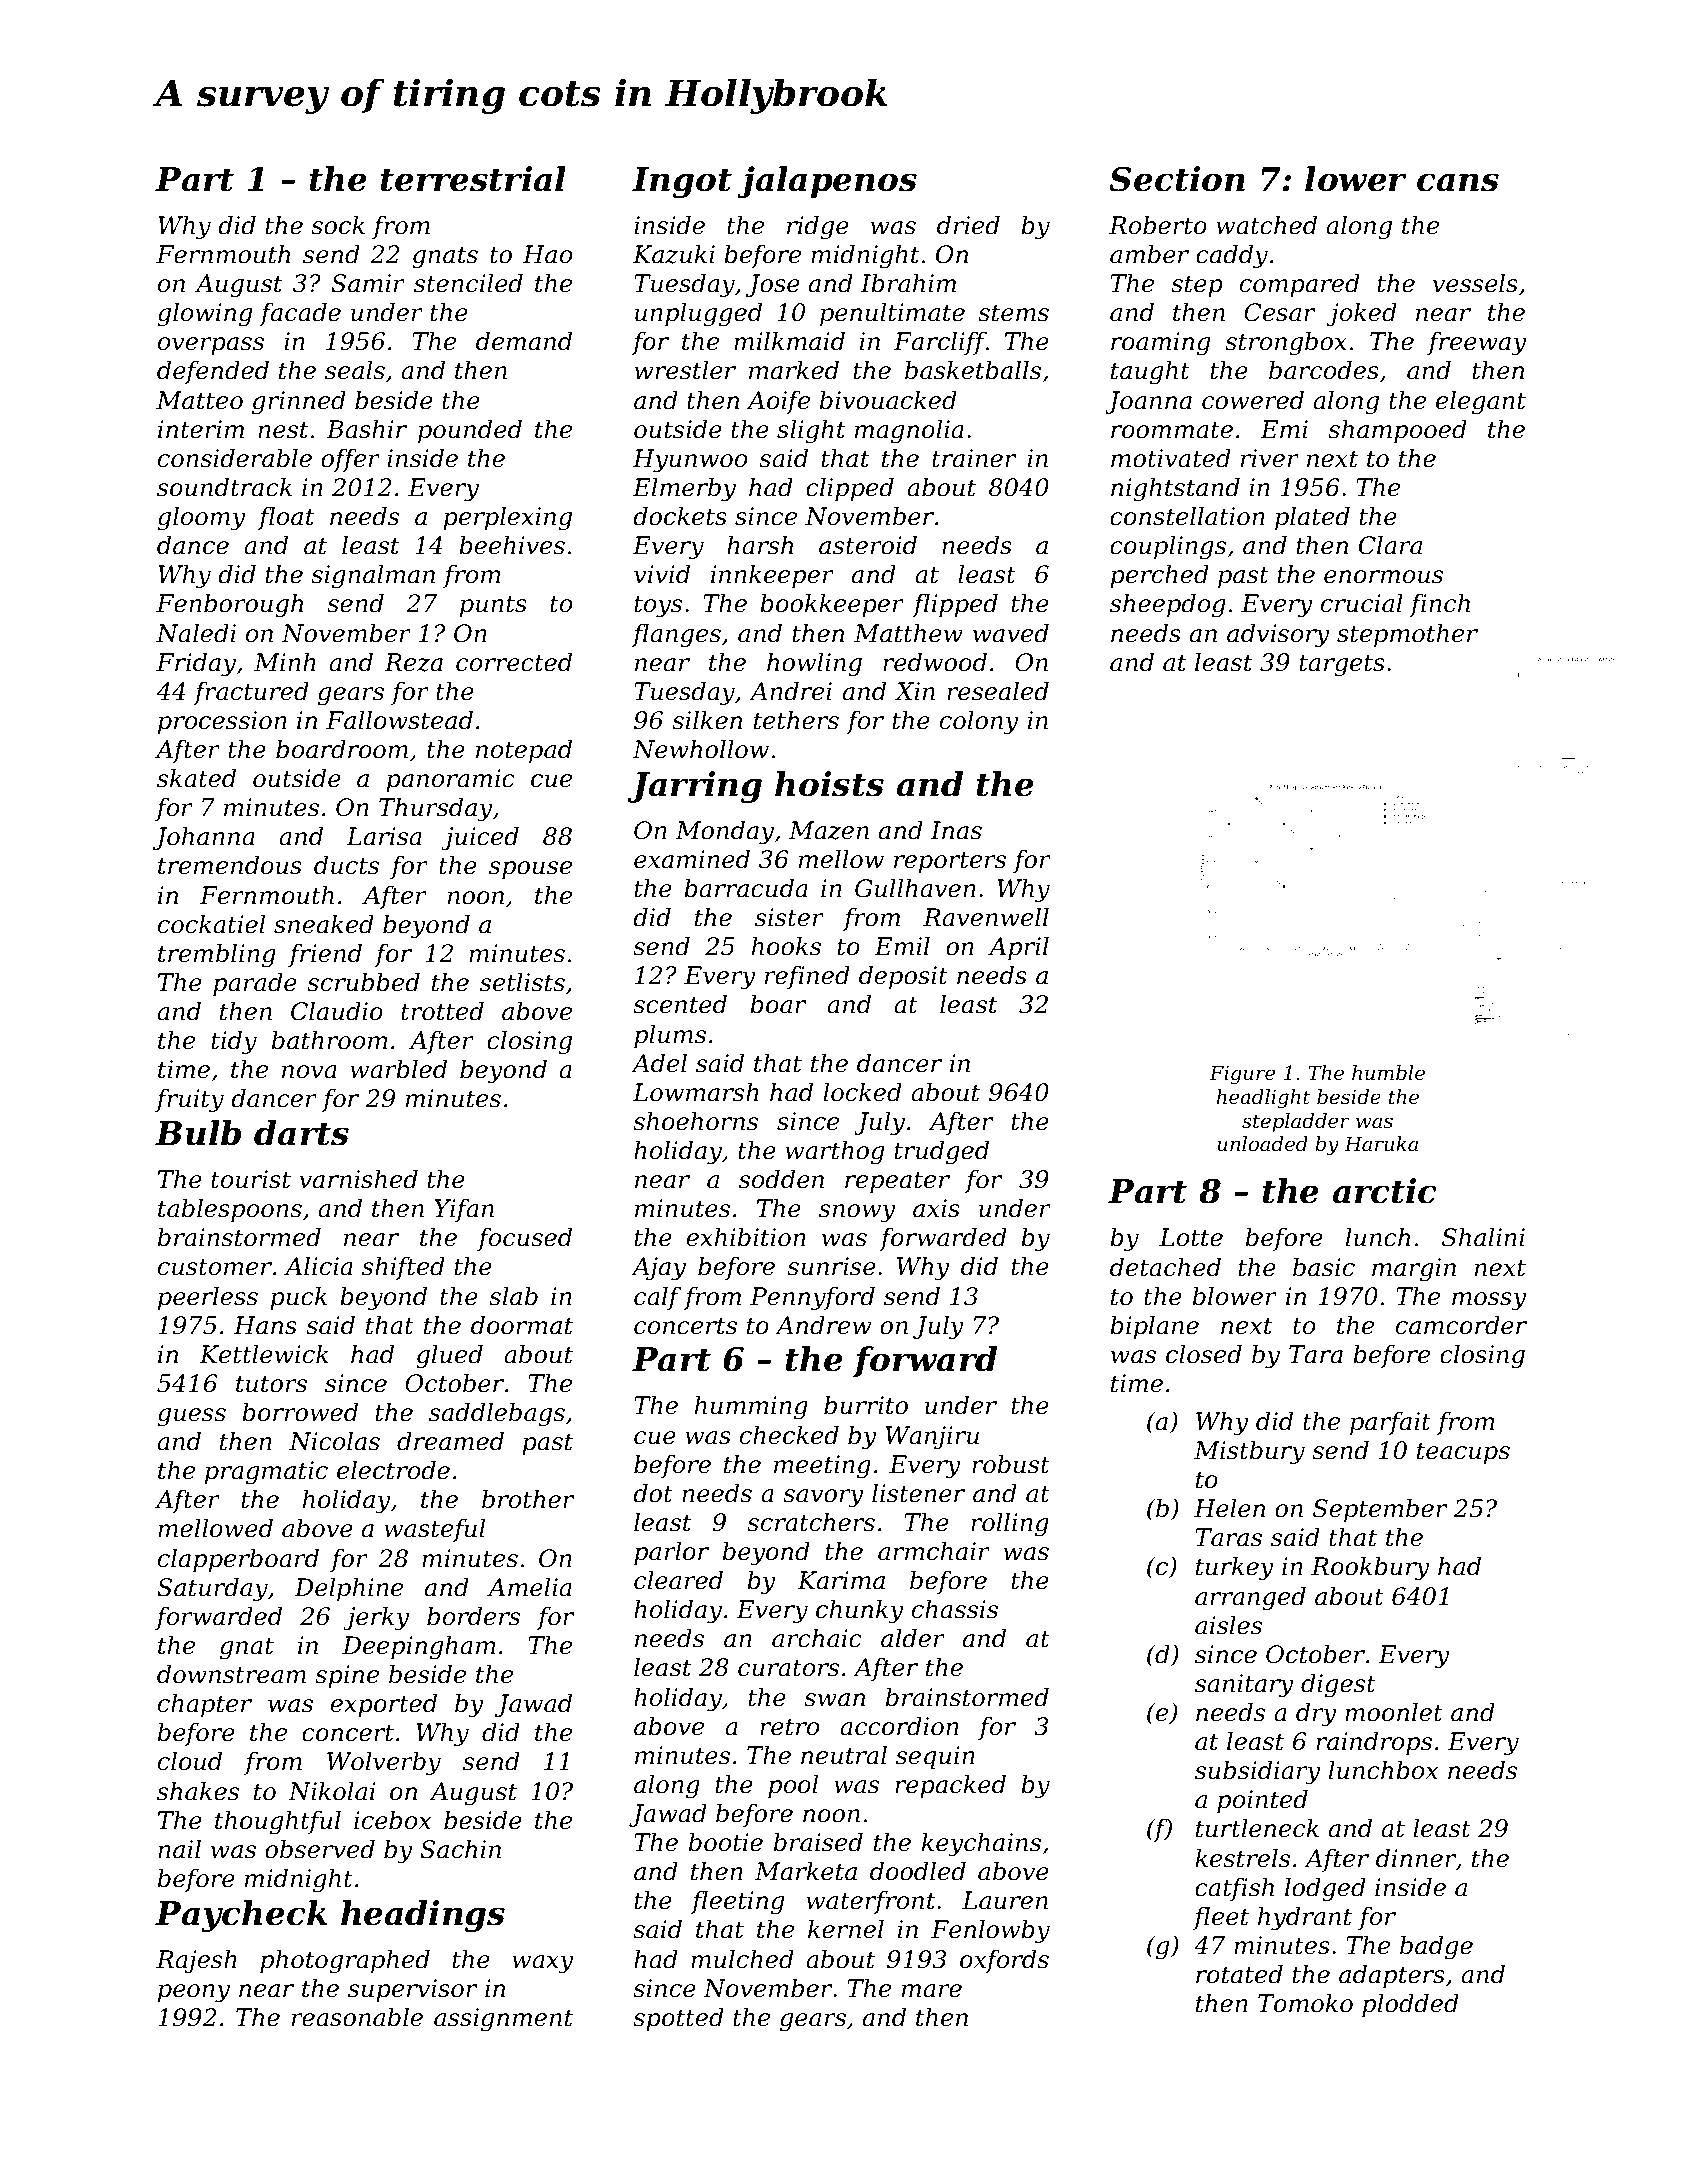  What do you see at coordinates (658, 1269) in the document?
I see `Ajay` at bounding box center [658, 1269].
